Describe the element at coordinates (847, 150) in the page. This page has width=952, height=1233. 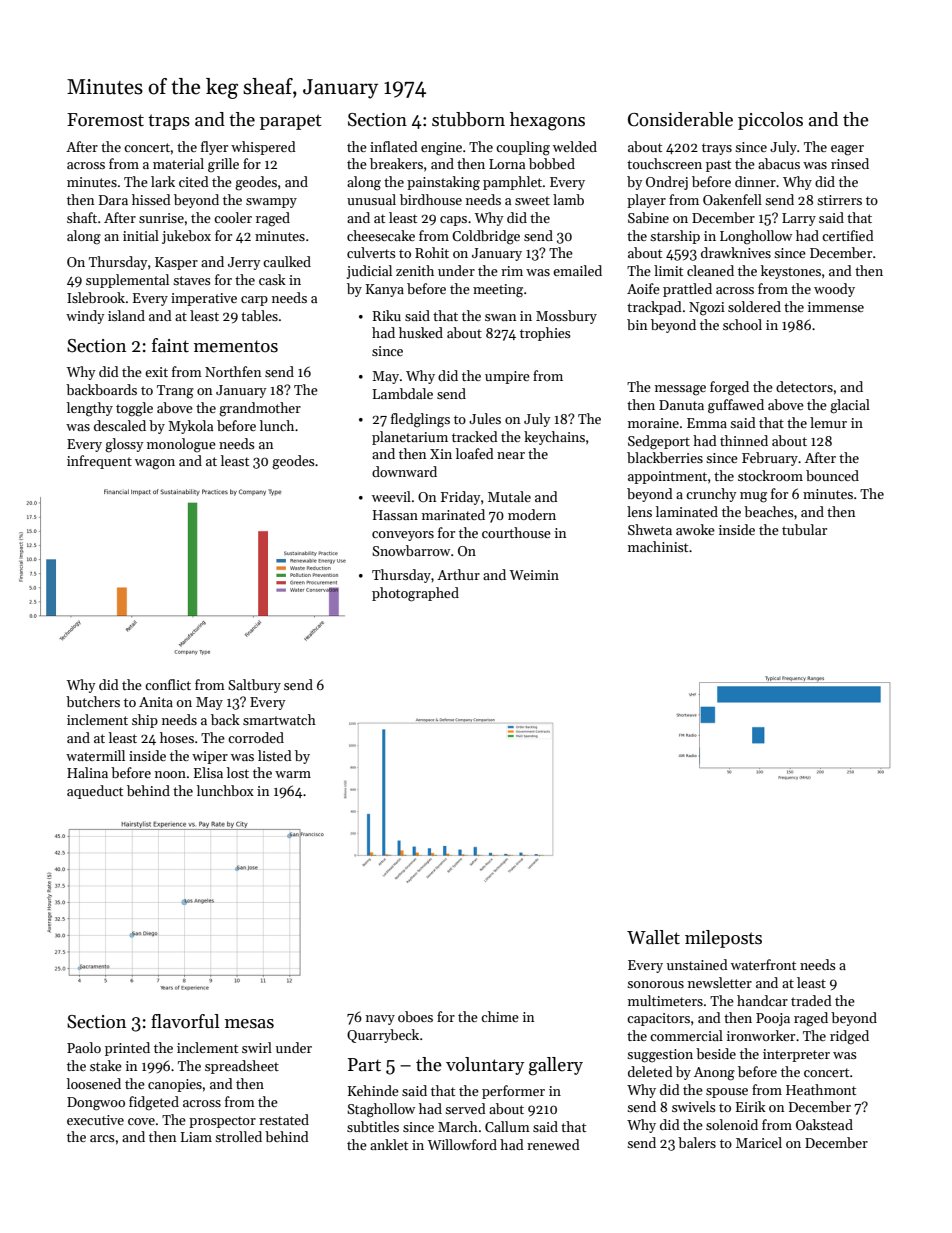
I see `eager` at that location.
